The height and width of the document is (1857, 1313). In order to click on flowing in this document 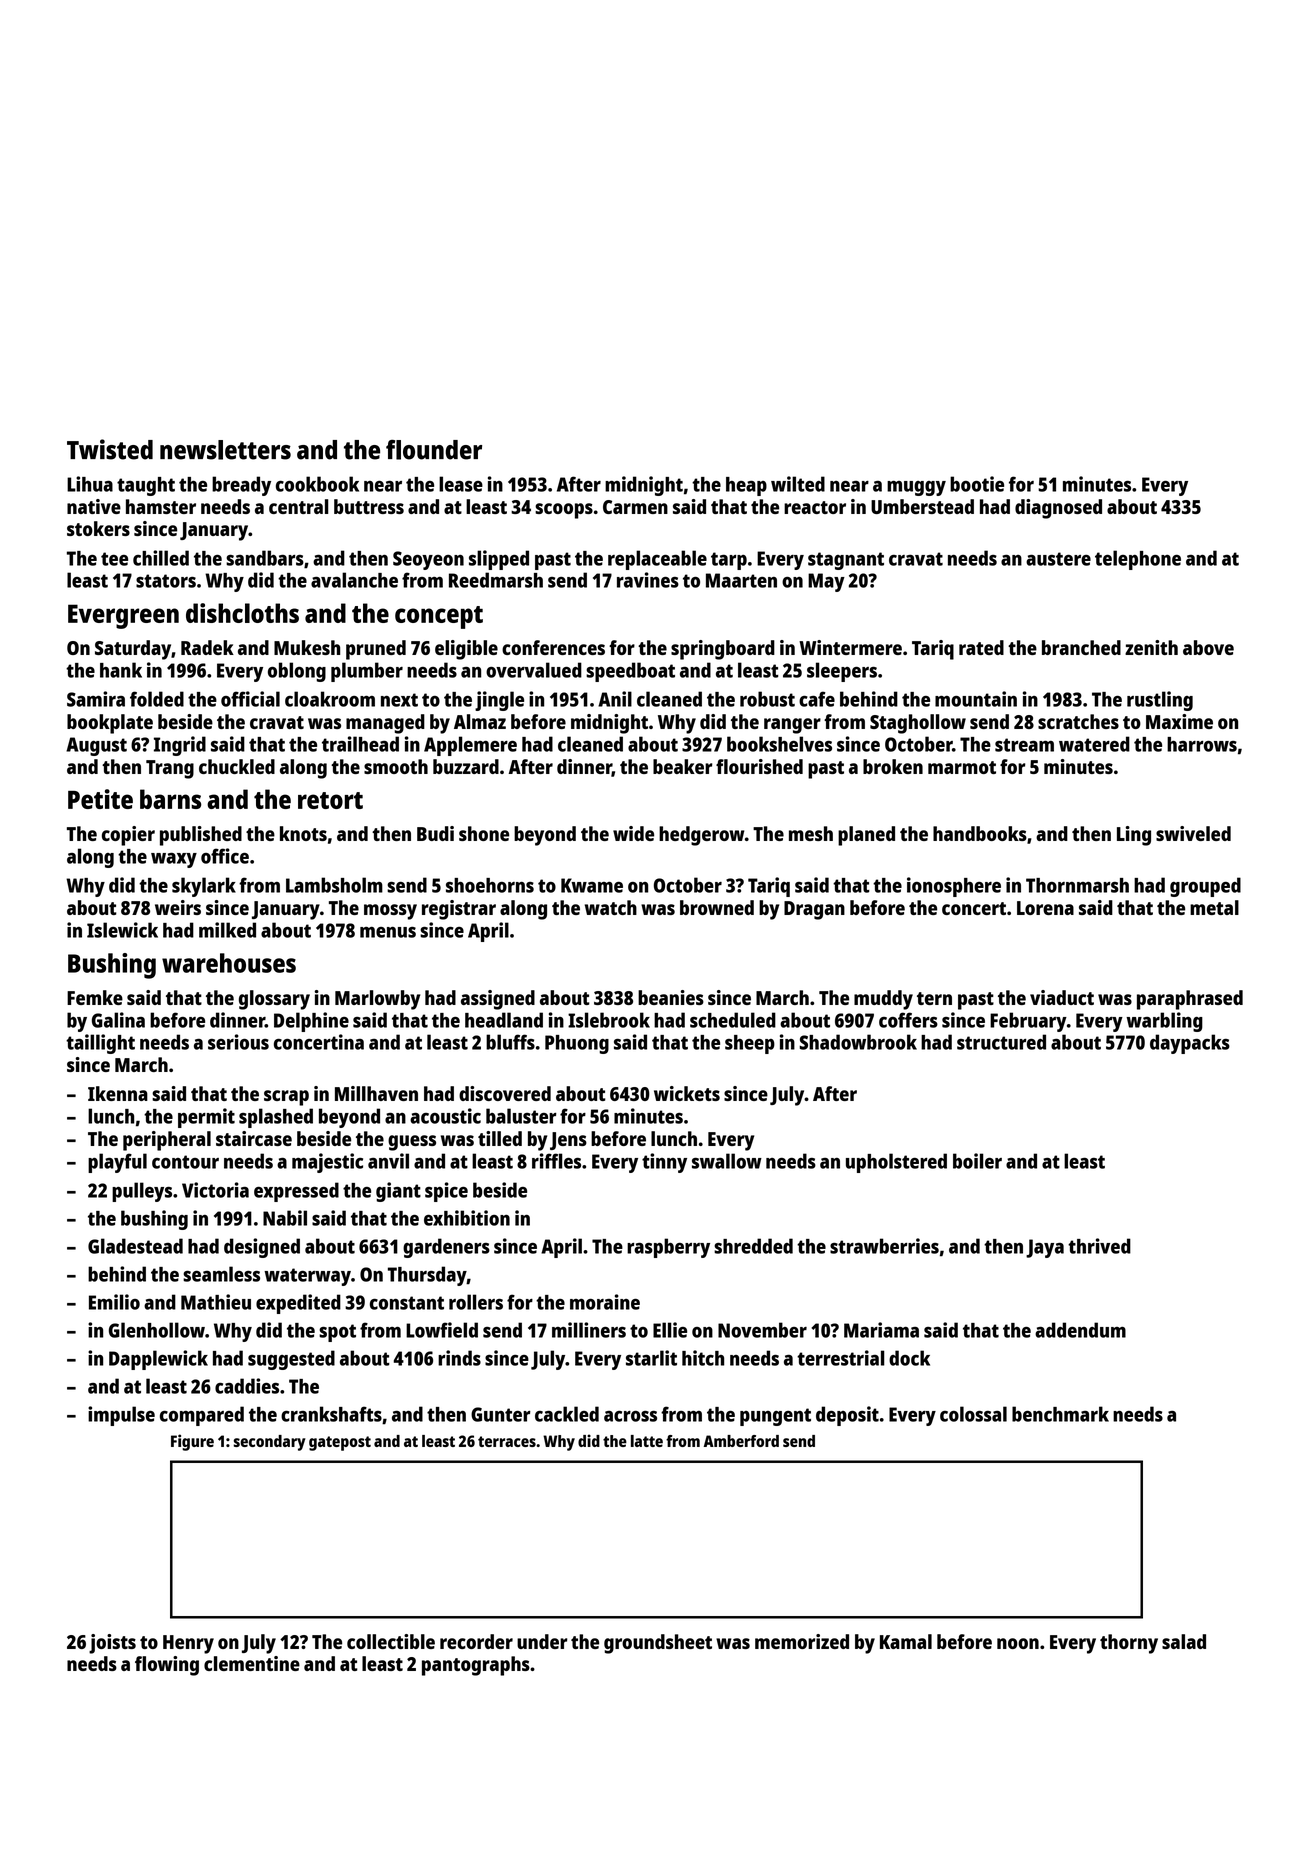, I will do `click(167, 1666)`.
